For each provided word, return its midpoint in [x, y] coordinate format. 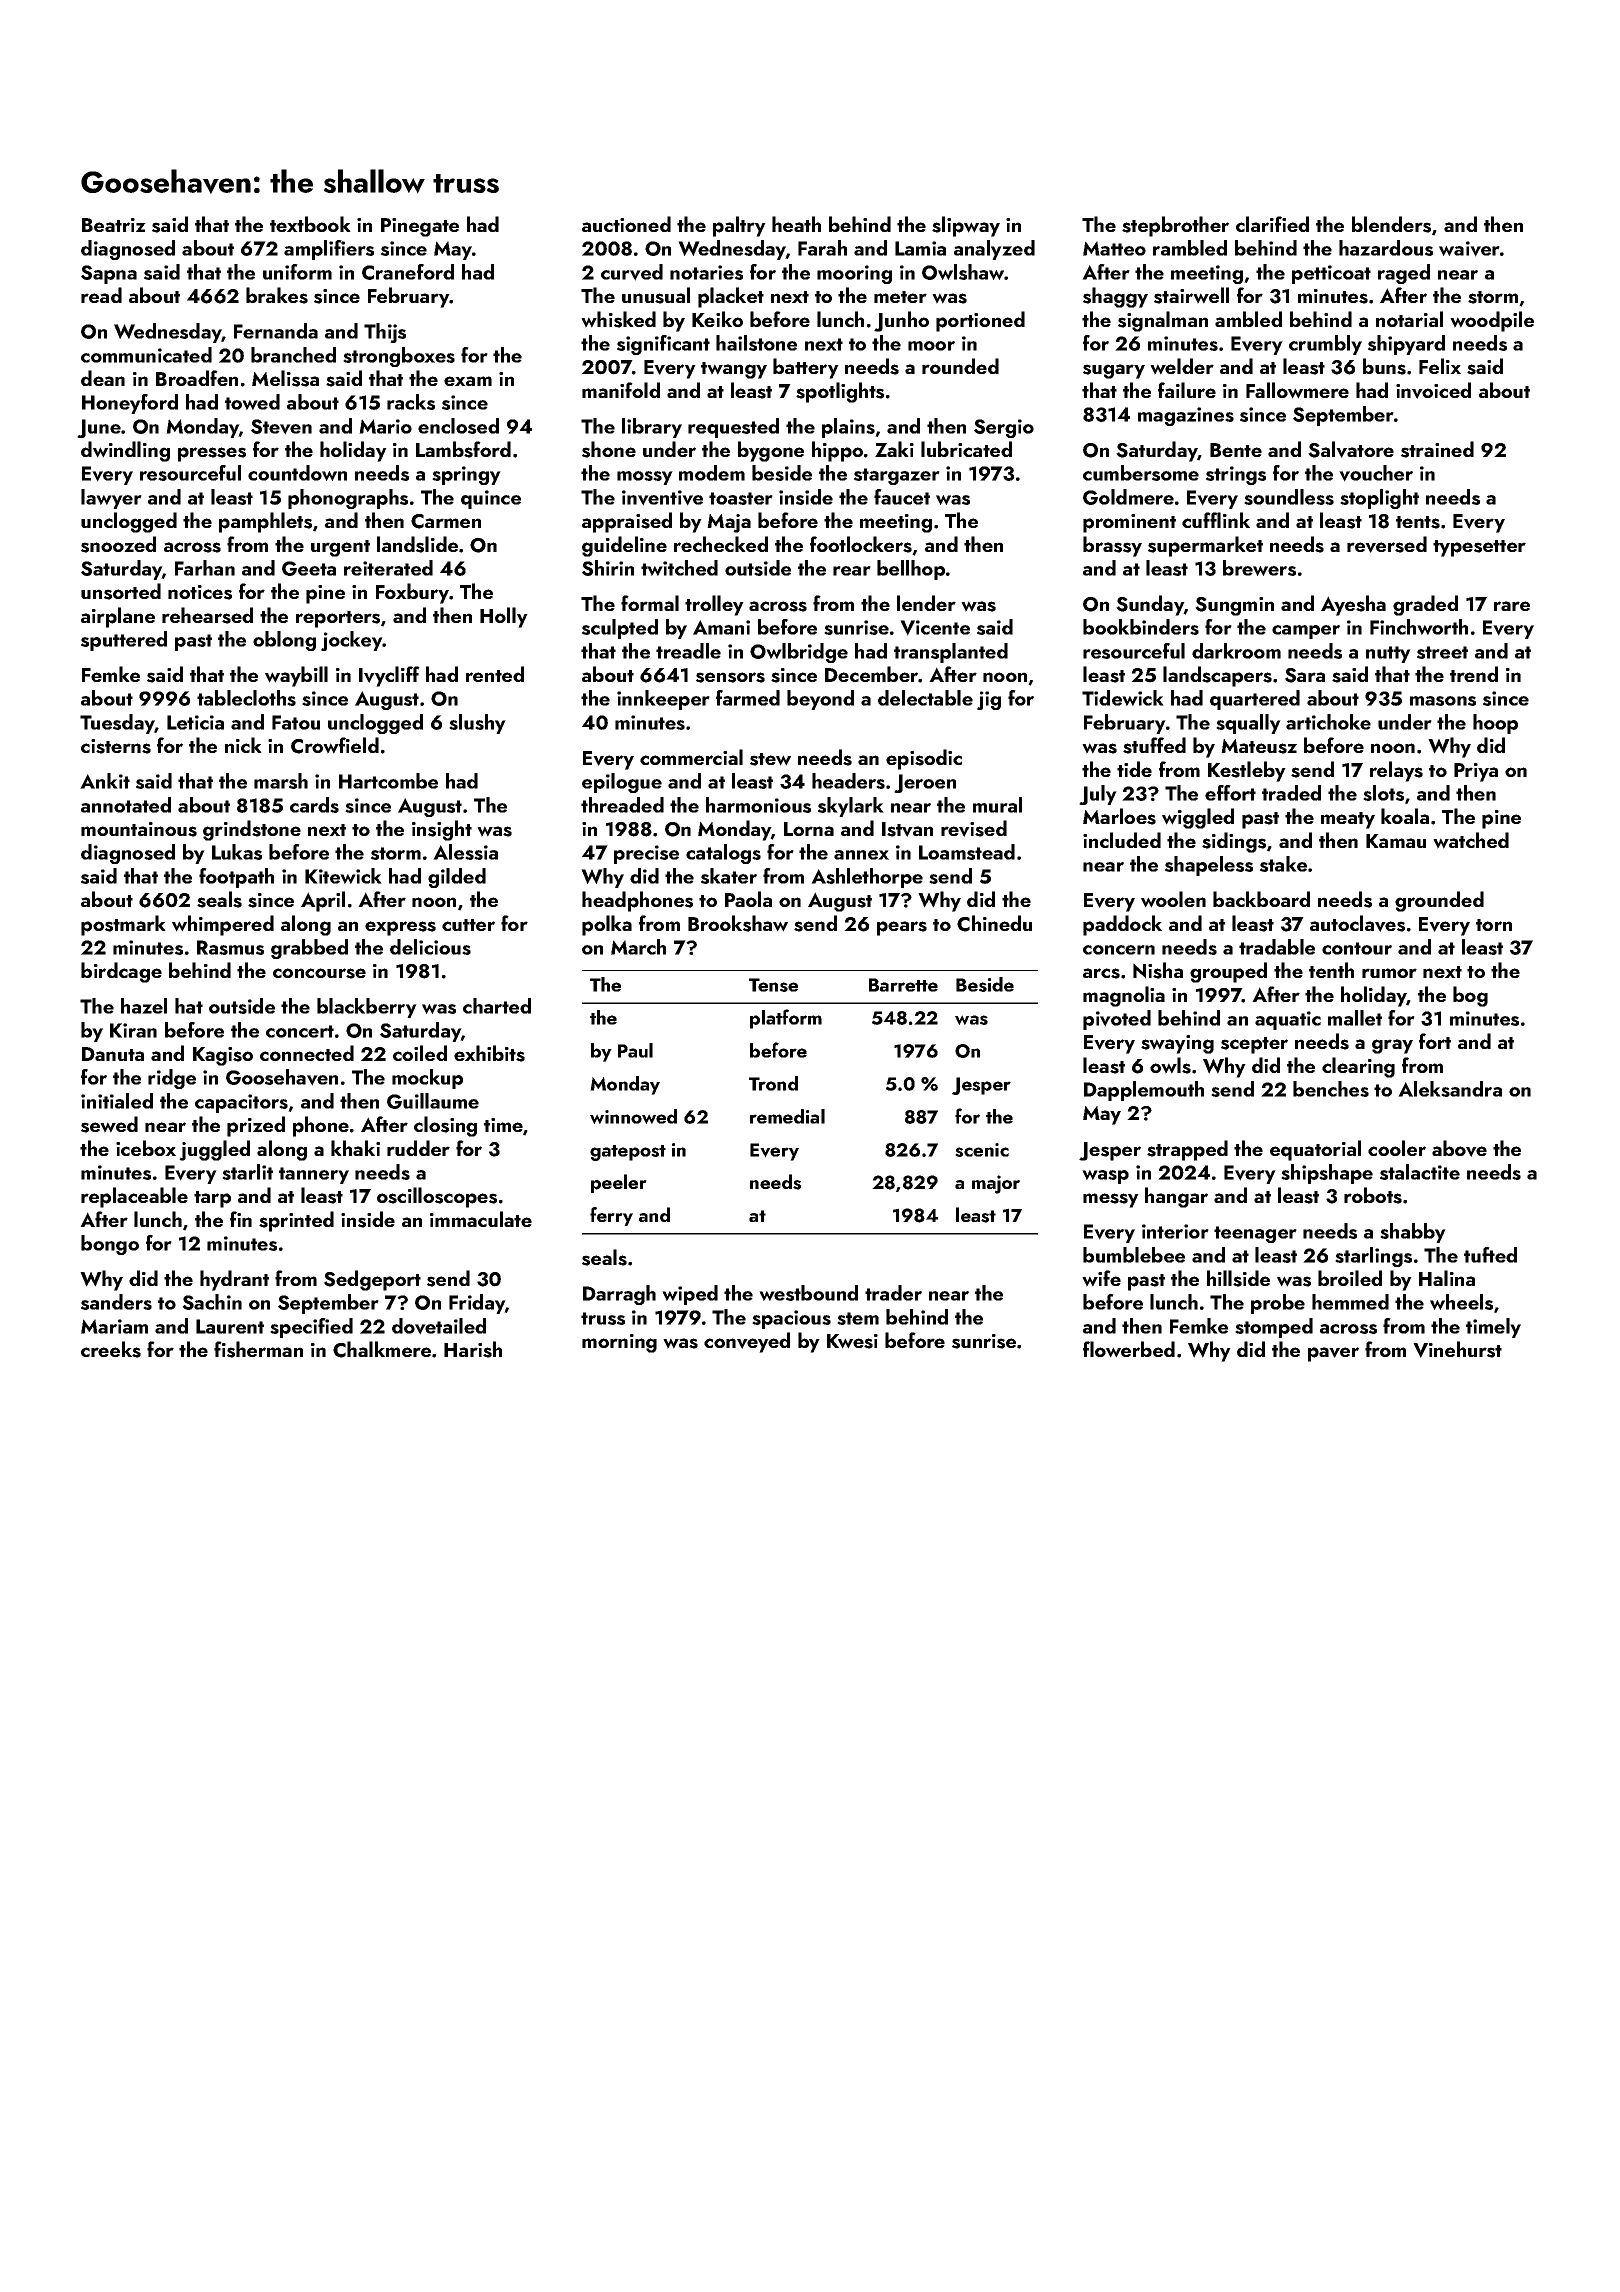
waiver [1469, 249]
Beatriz [114, 225]
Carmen [446, 521]
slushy [477, 724]
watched [1471, 840]
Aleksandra [1450, 1089]
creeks [111, 1349]
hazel [144, 1006]
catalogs [723, 854]
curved [632, 272]
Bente [1236, 450]
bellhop [911, 570]
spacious [791, 1319]
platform [786, 1019]
